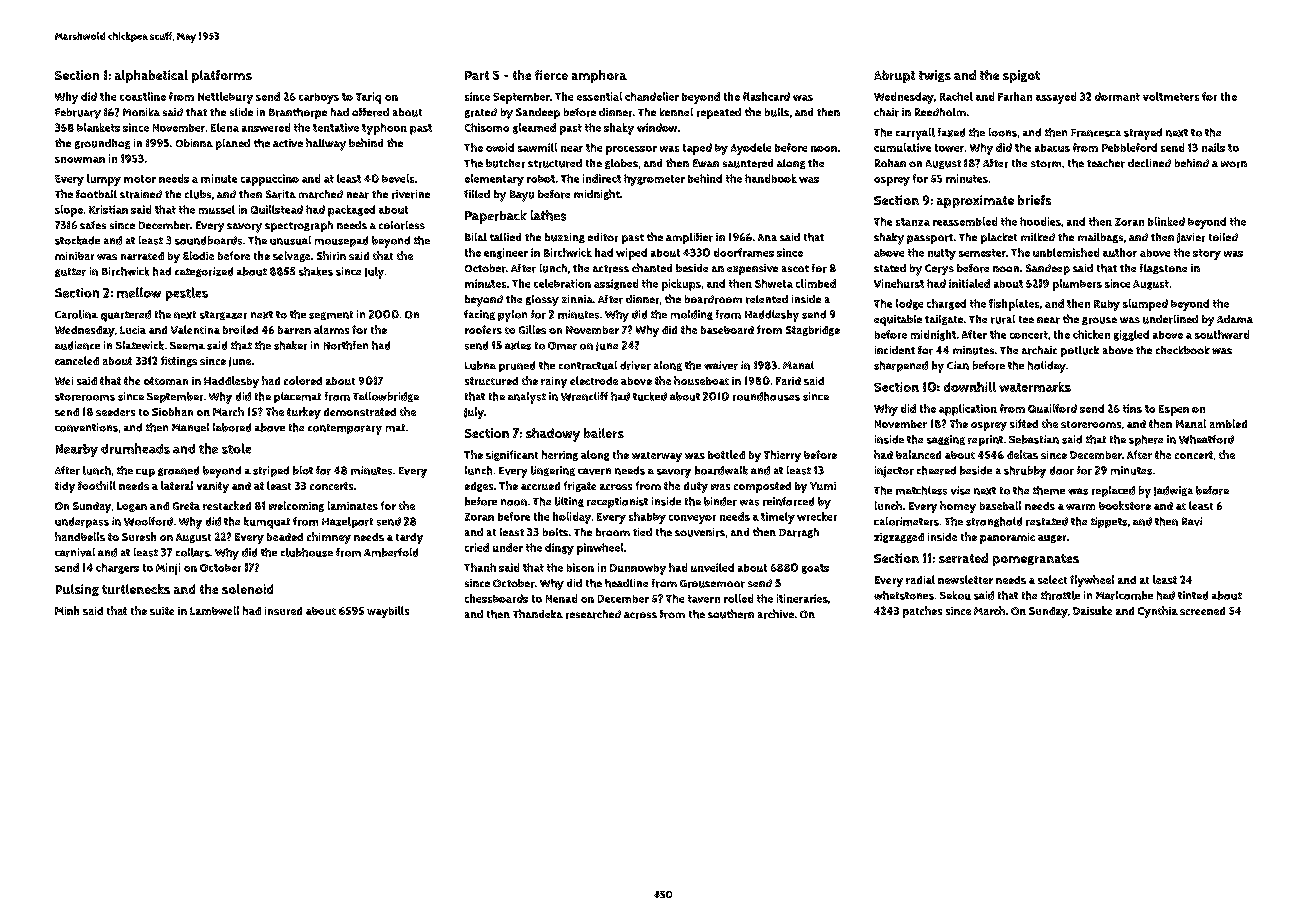  What do you see at coordinates (712, 567) in the image?
I see `unveiled` at bounding box center [712, 567].
